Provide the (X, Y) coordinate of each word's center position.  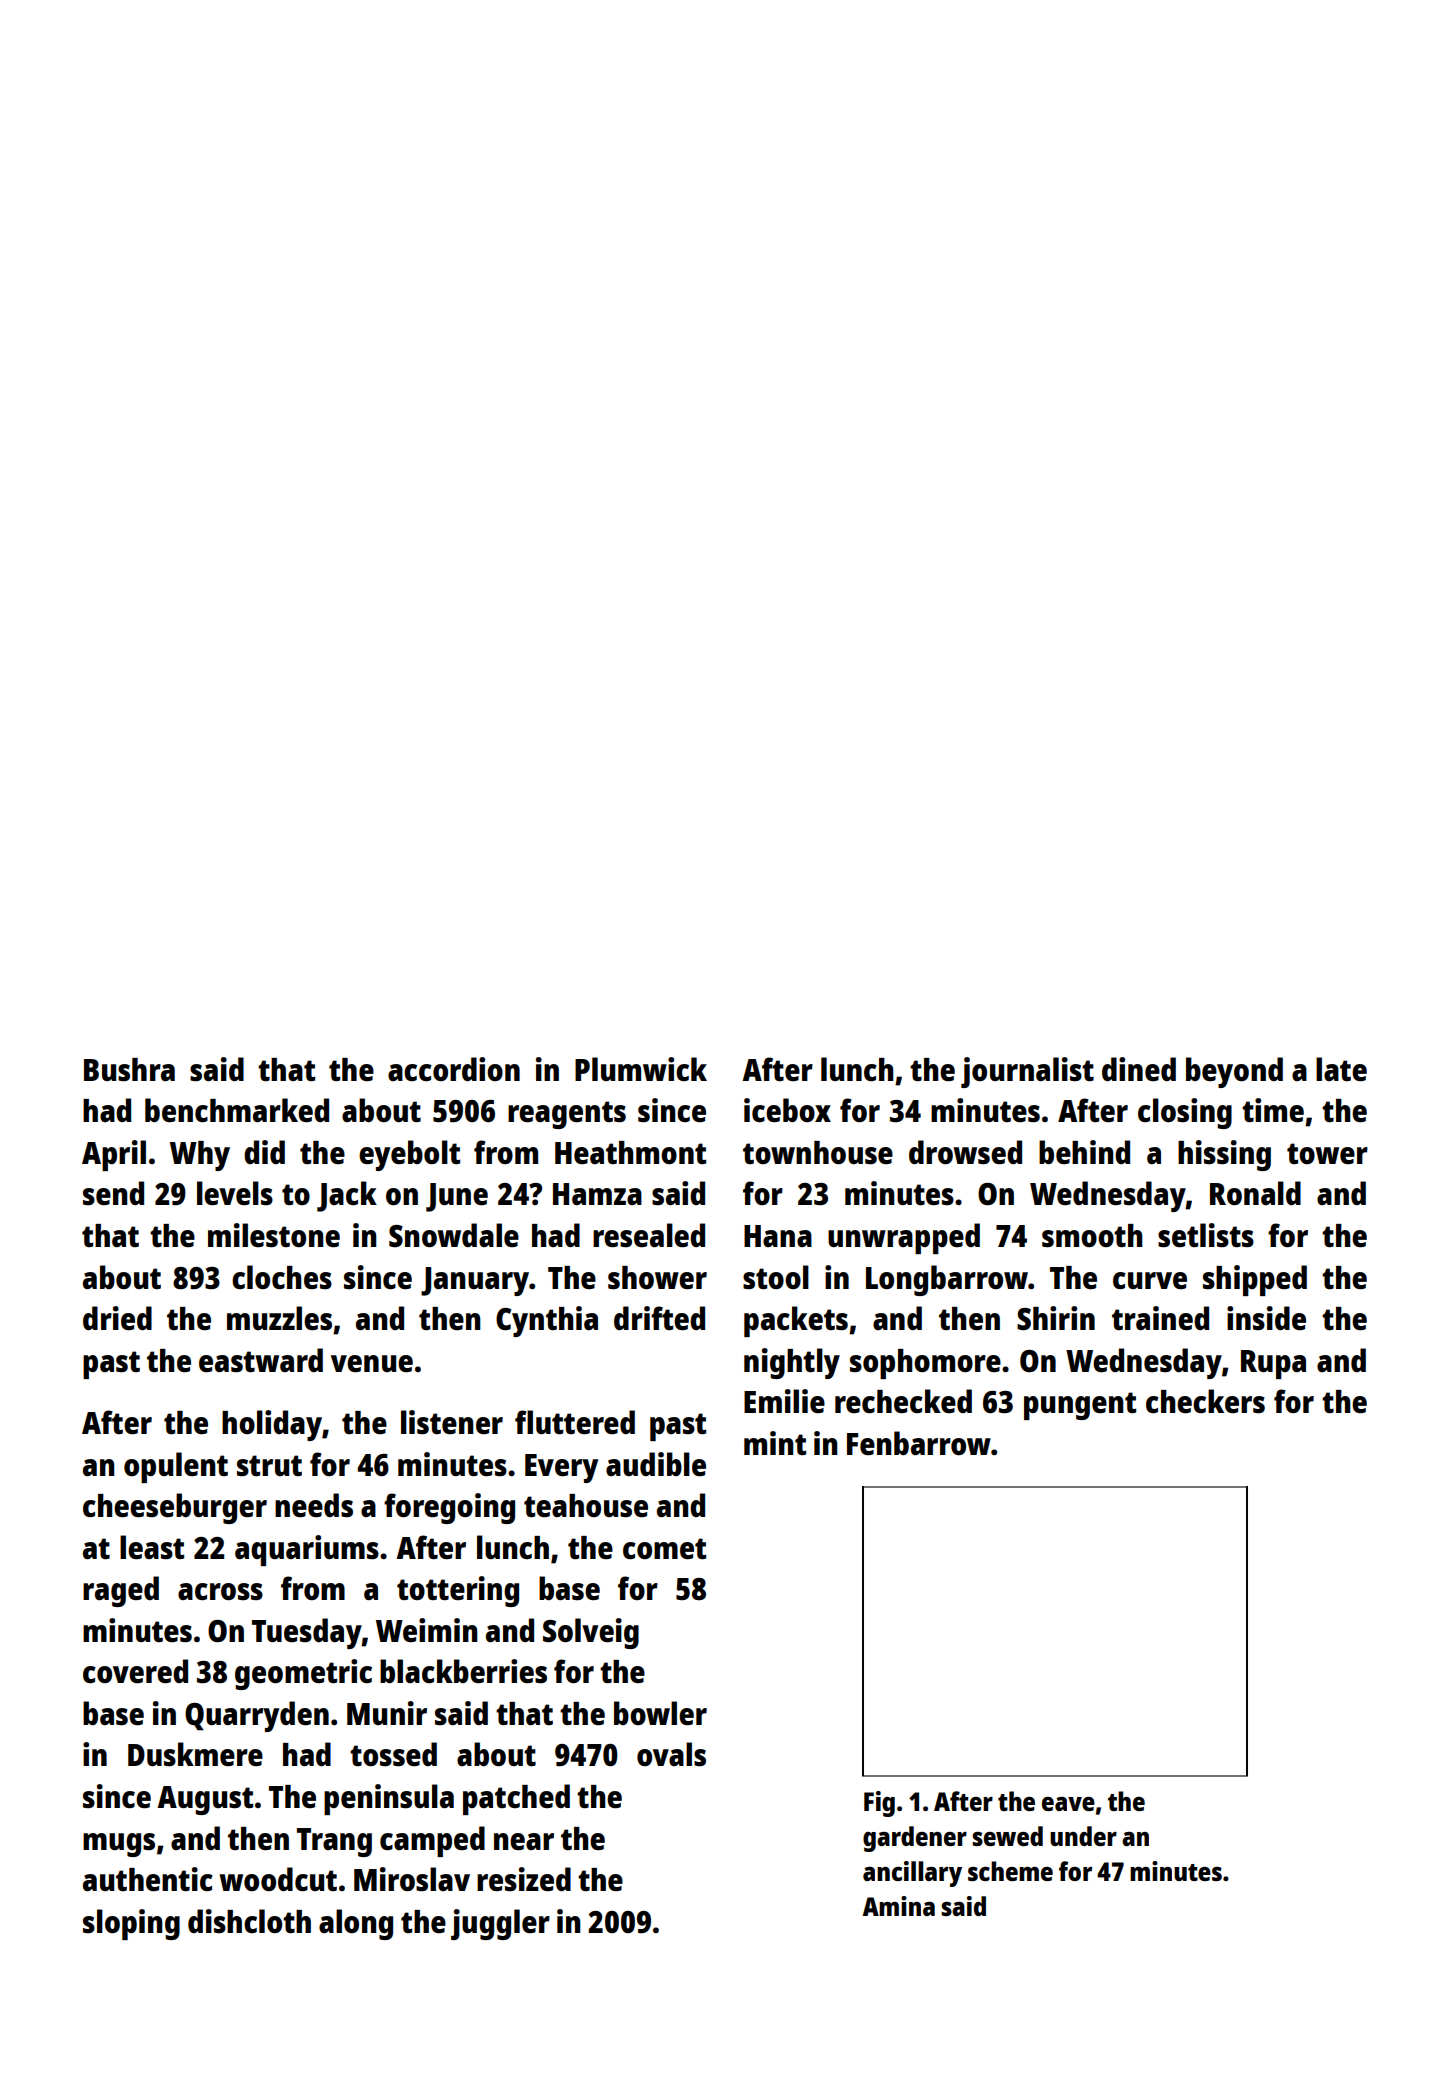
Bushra (129, 1069)
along (356, 1924)
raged (121, 1591)
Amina (898, 1906)
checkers (1205, 1401)
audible (656, 1464)
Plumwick (641, 1069)
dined (1139, 1069)
